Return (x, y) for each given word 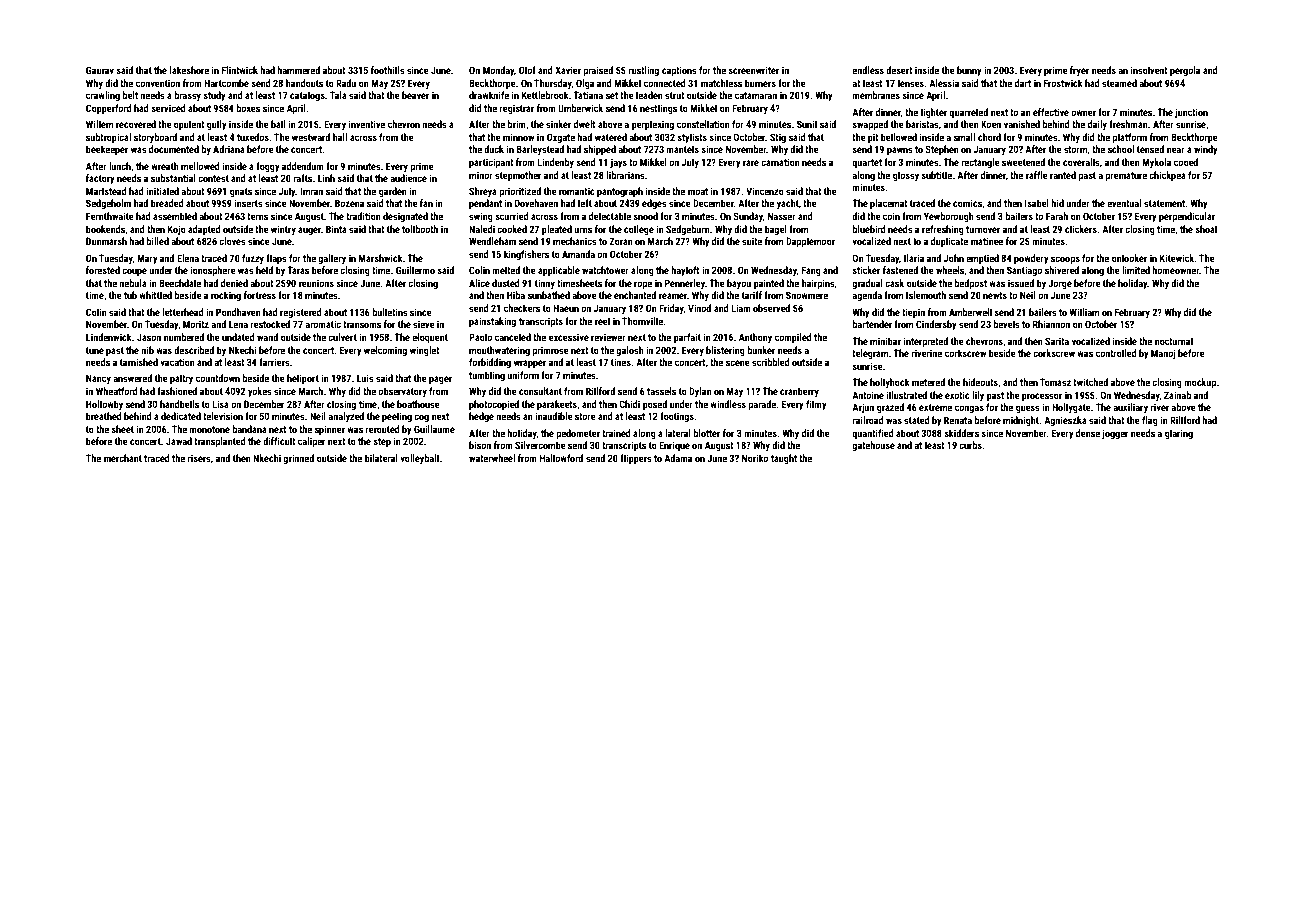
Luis (365, 378)
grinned (298, 459)
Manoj (1163, 354)
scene (738, 363)
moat (698, 191)
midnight (1021, 421)
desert (899, 70)
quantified (873, 434)
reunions (316, 283)
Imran (311, 191)
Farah (1057, 216)
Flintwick (240, 70)
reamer (673, 296)
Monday (498, 71)
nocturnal (1174, 341)
